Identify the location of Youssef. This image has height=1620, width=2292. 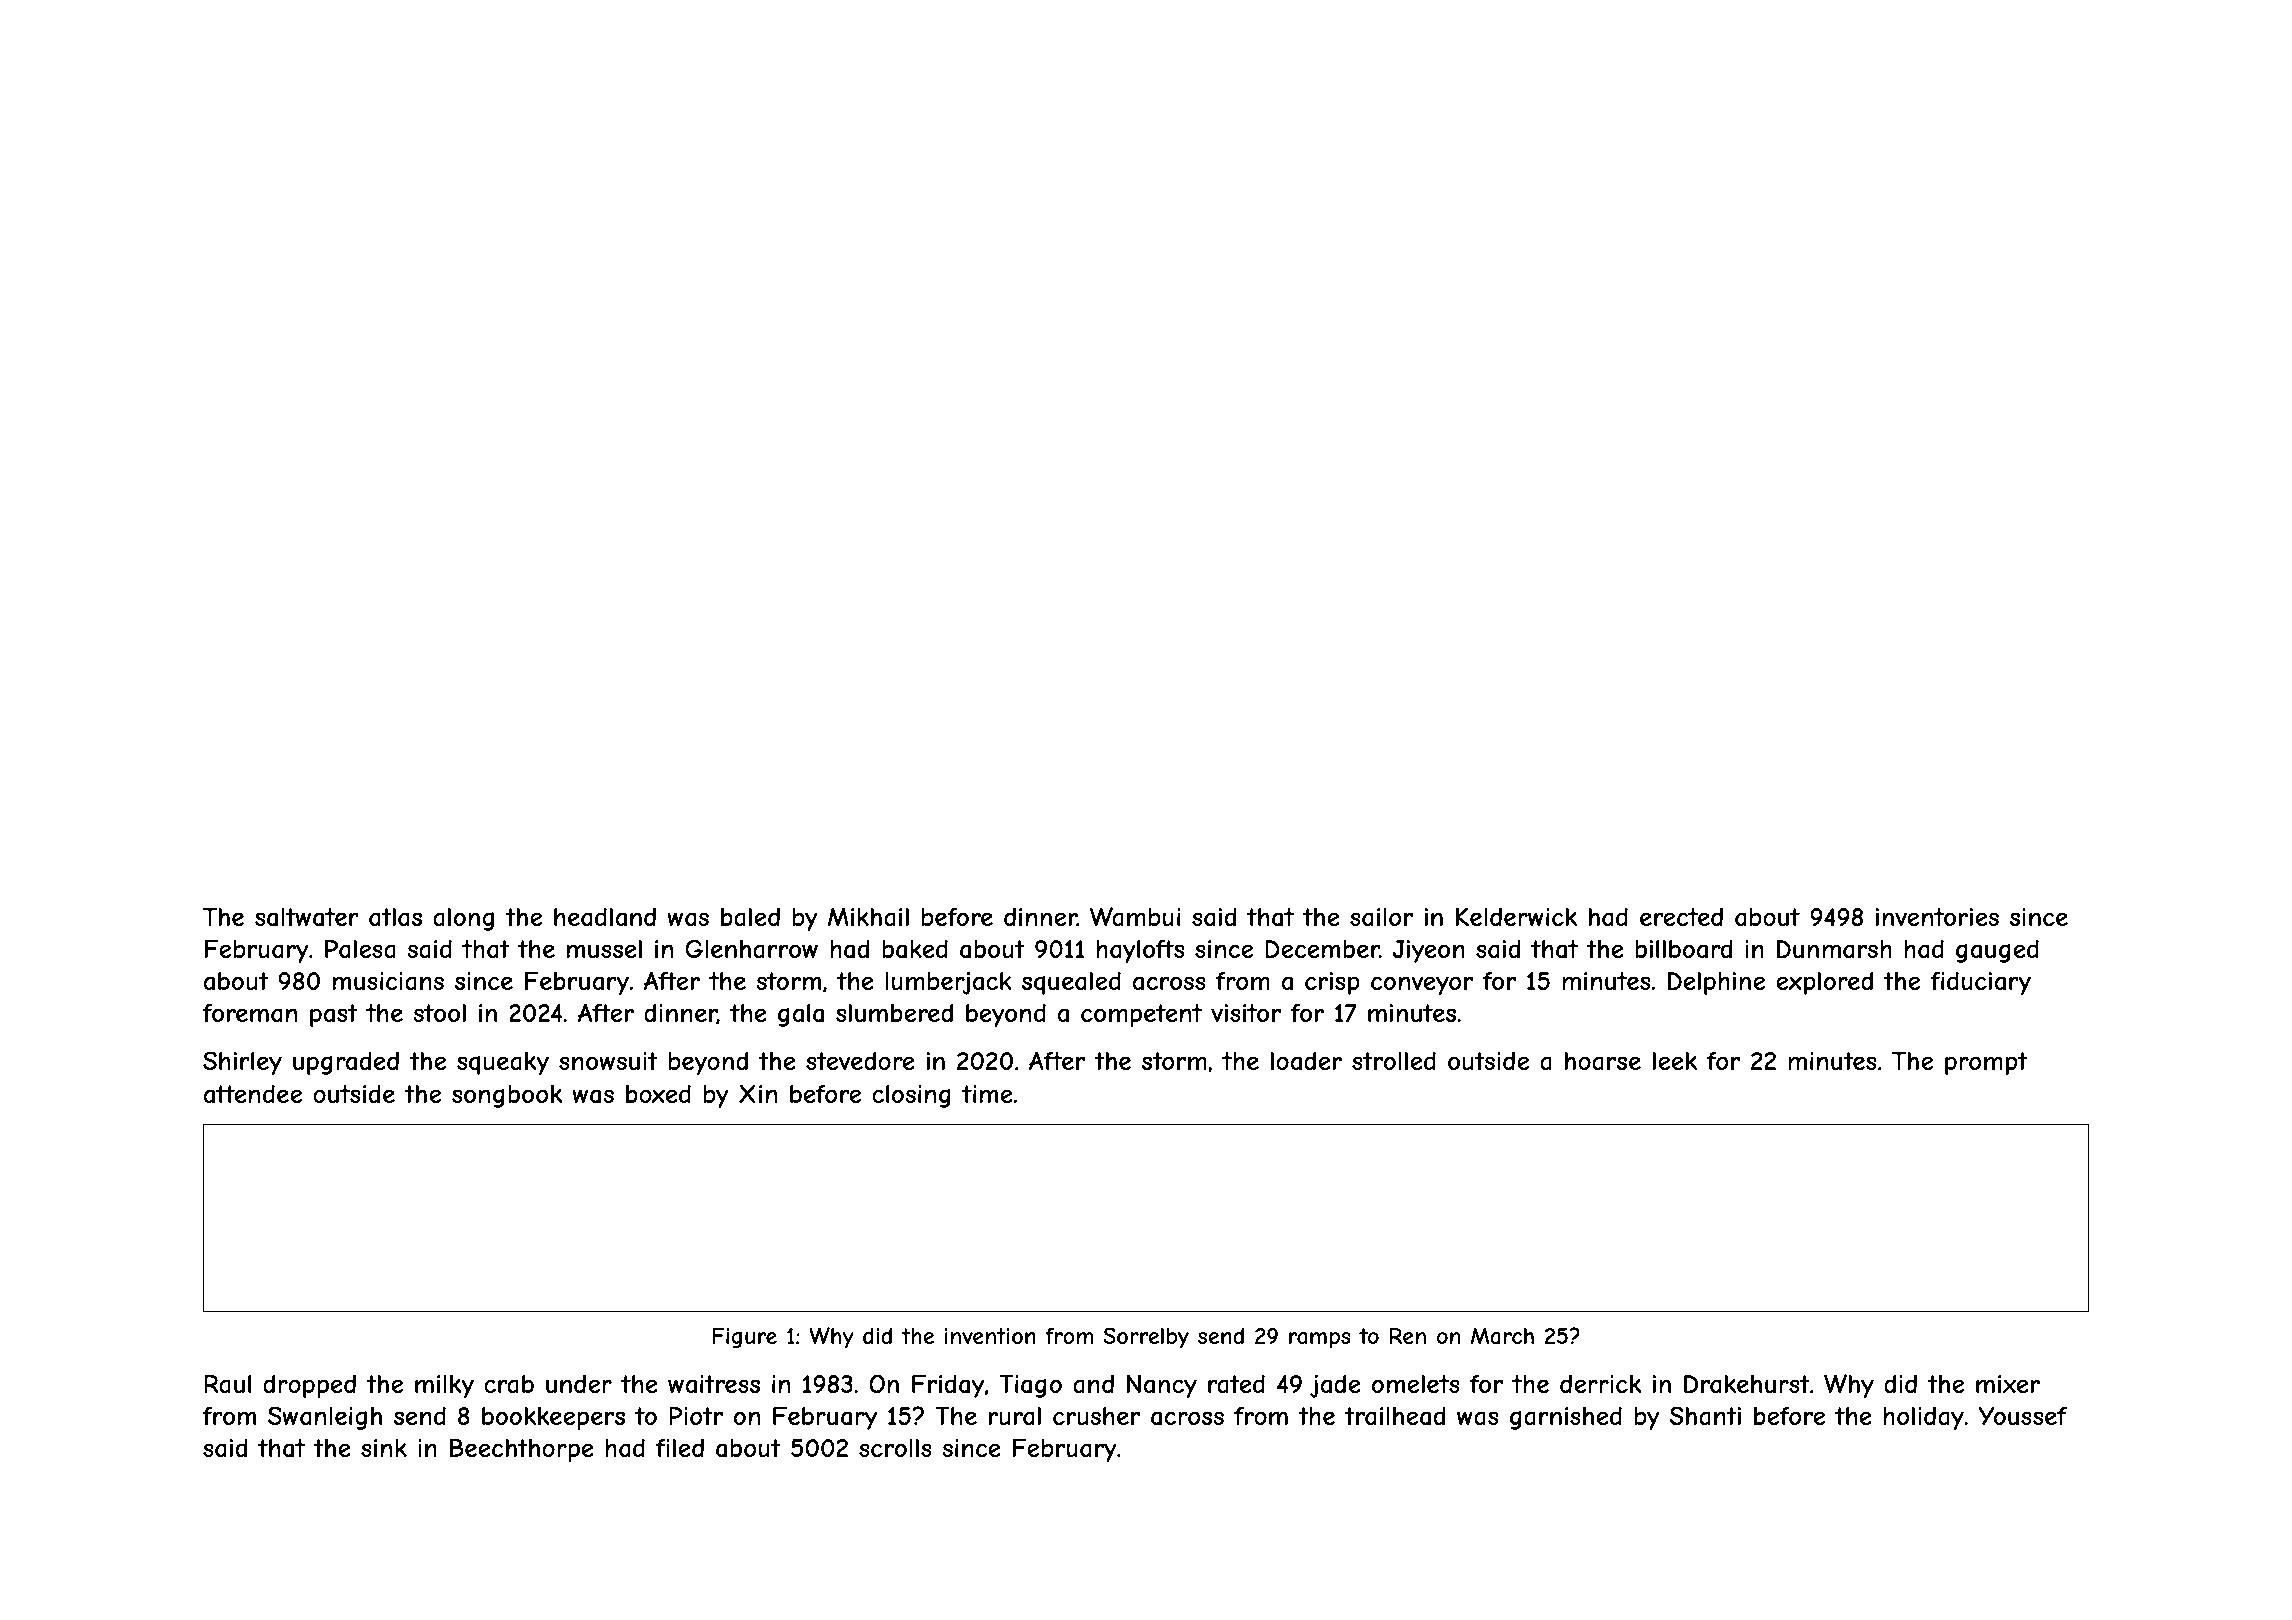
(2023, 1416).
